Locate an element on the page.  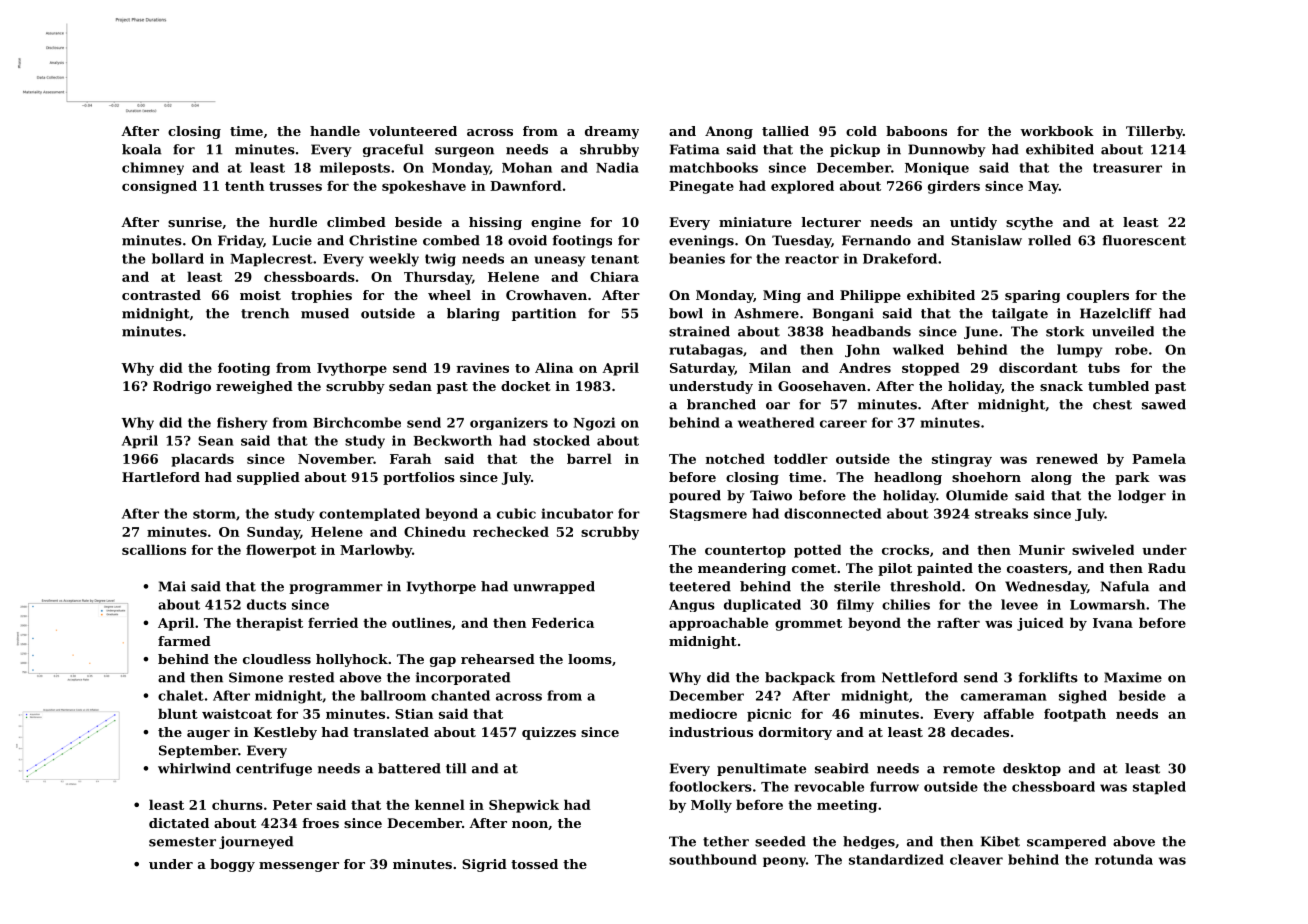
bowl is located at coordinates (686, 313).
